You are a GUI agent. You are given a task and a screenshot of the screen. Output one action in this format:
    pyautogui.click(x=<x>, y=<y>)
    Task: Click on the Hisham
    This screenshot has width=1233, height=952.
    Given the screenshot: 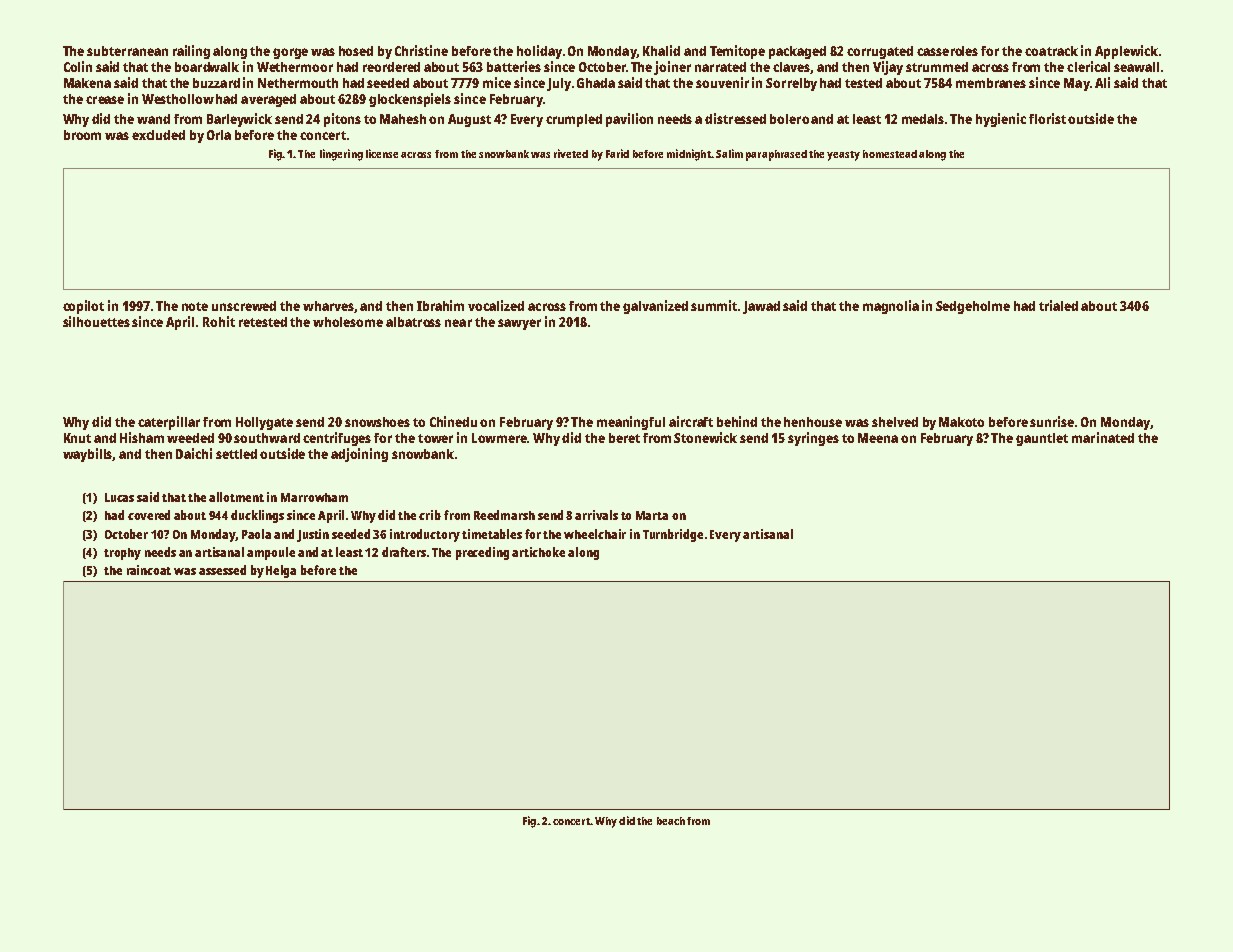 What is the action you would take?
    pyautogui.click(x=142, y=437)
